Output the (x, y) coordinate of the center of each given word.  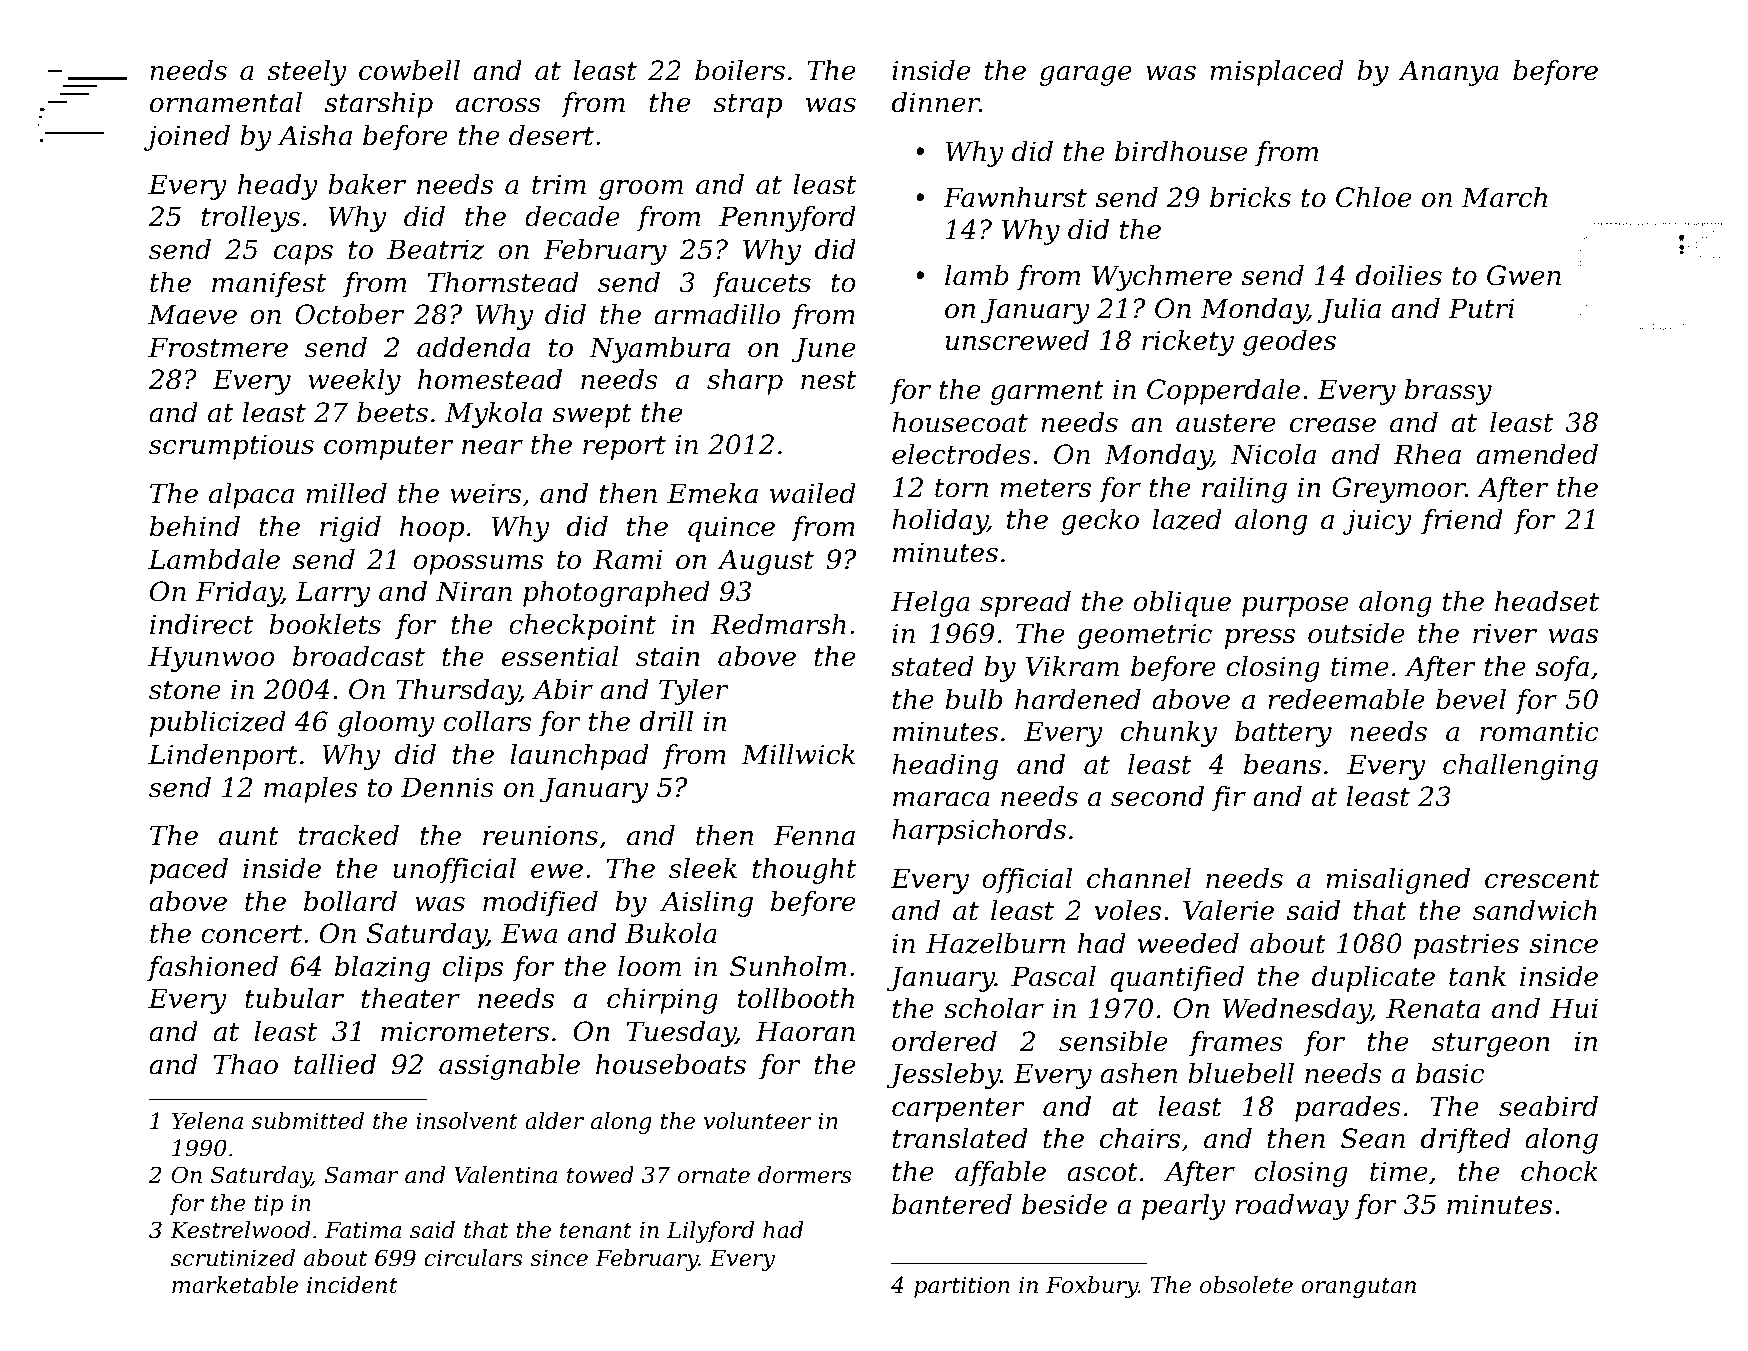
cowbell (409, 70)
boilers (740, 70)
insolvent (467, 1121)
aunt (249, 836)
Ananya (1448, 73)
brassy (1448, 392)
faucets (762, 285)
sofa (1562, 669)
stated (932, 666)
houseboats (671, 1064)
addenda (473, 347)
